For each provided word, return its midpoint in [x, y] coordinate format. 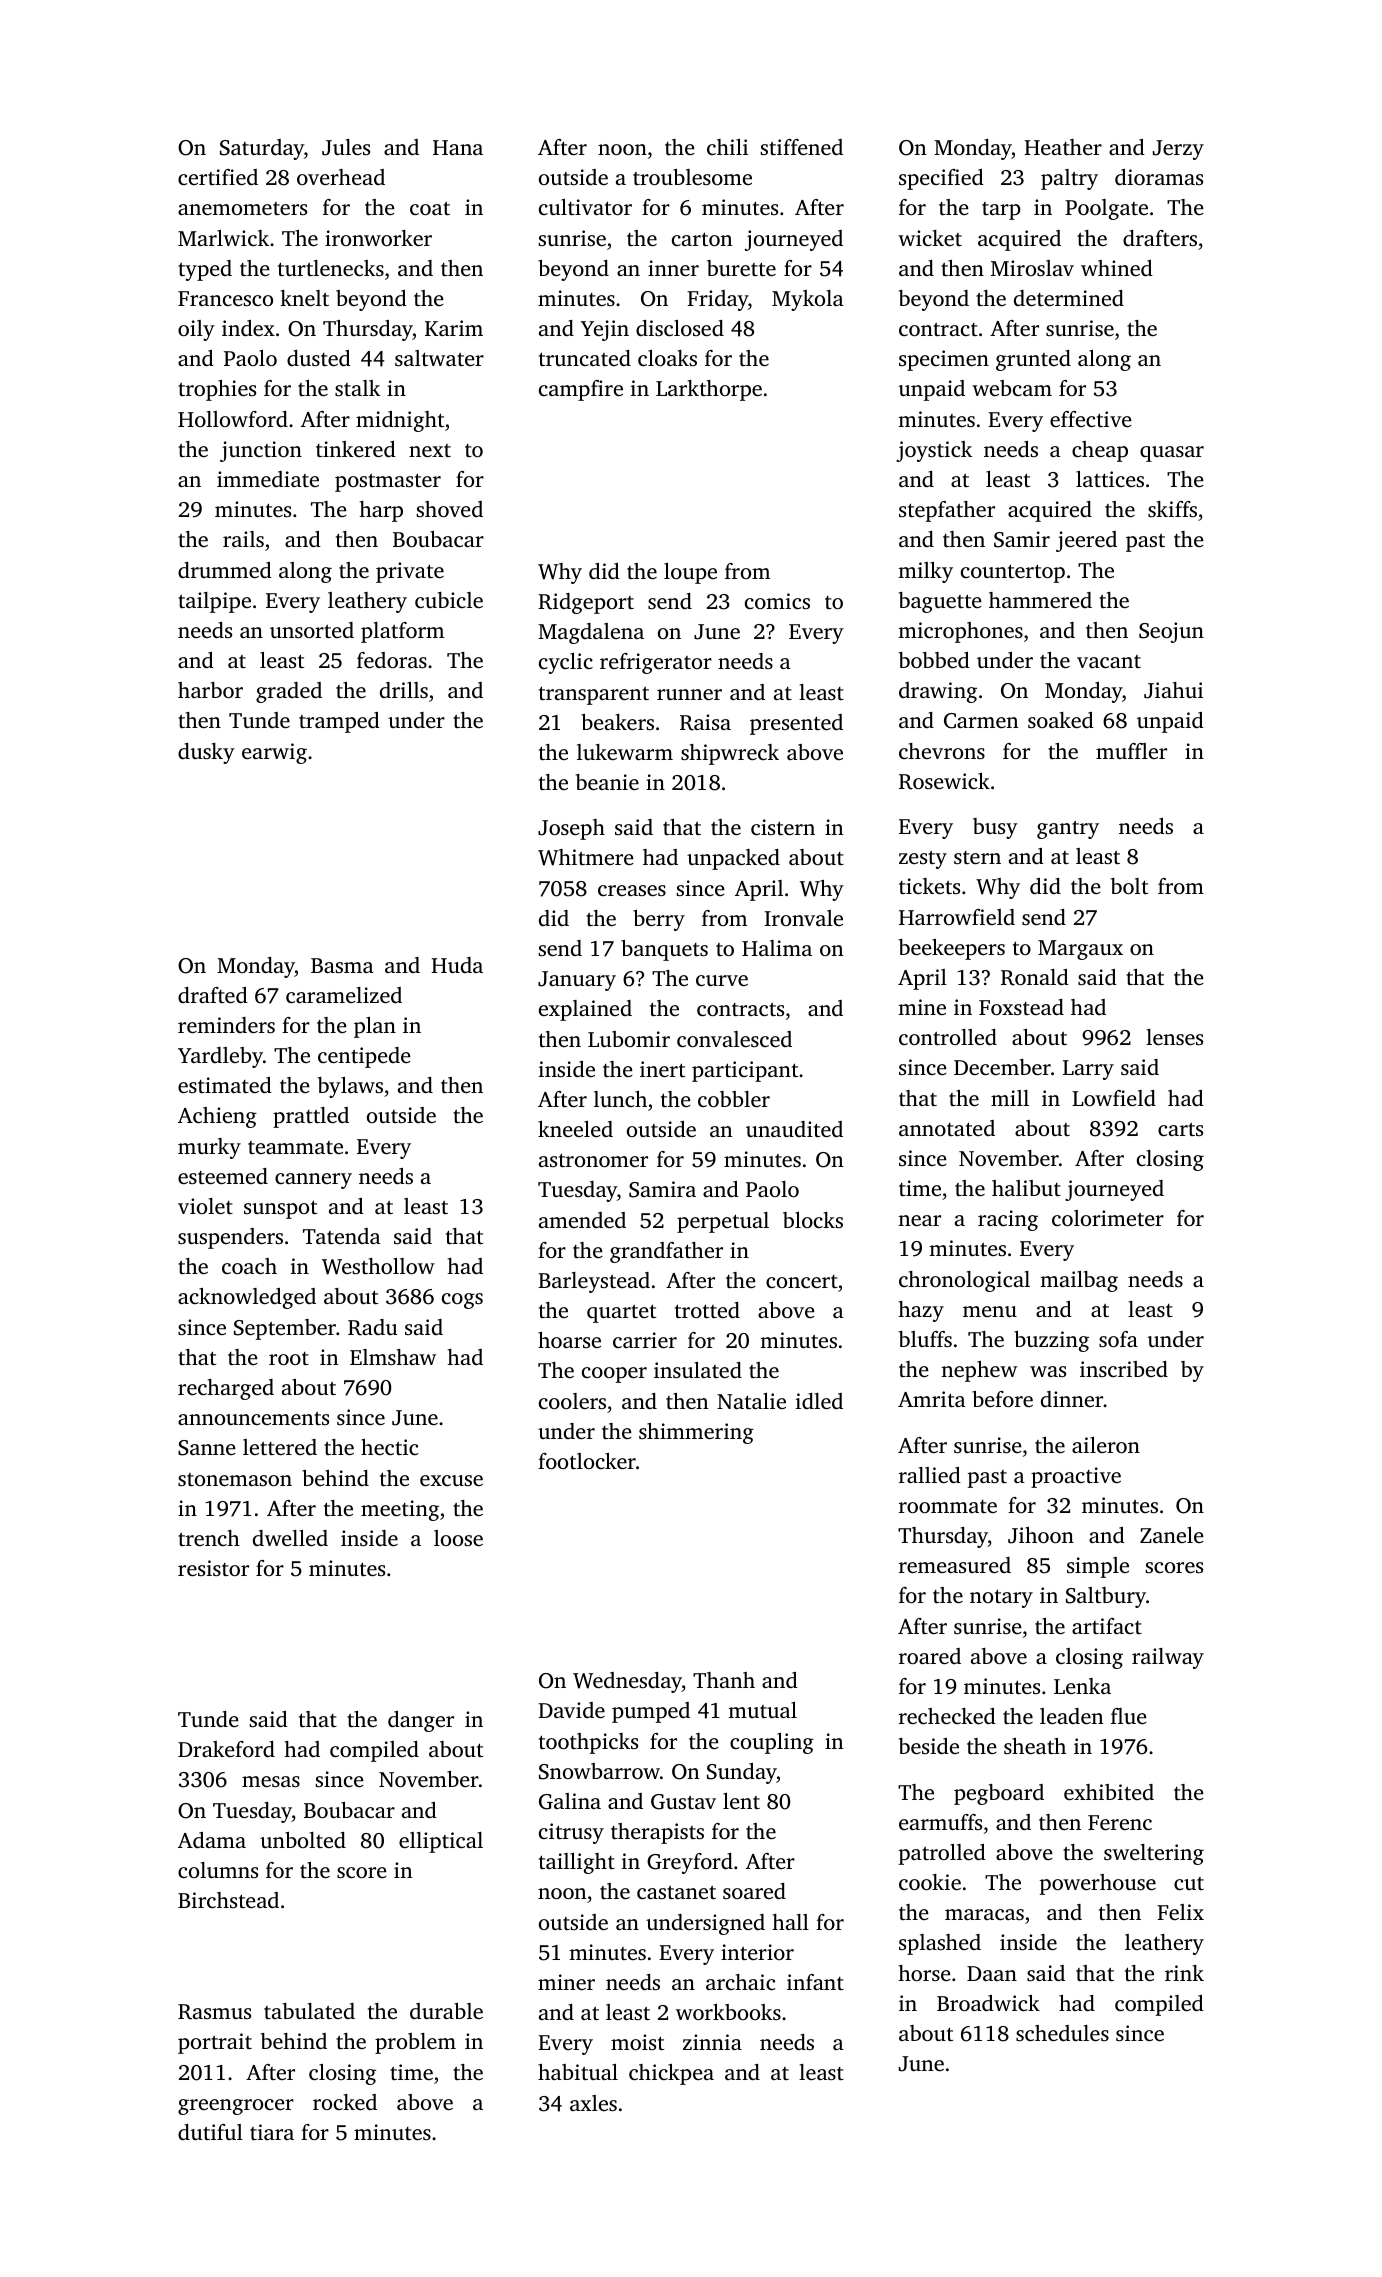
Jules [346, 147]
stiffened [801, 147]
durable [446, 2011]
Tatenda [342, 1236]
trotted [707, 1310]
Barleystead [594, 1282]
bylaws [350, 1087]
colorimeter [1108, 1218]
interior [757, 1952]
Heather [1063, 147]
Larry [1088, 1070]
